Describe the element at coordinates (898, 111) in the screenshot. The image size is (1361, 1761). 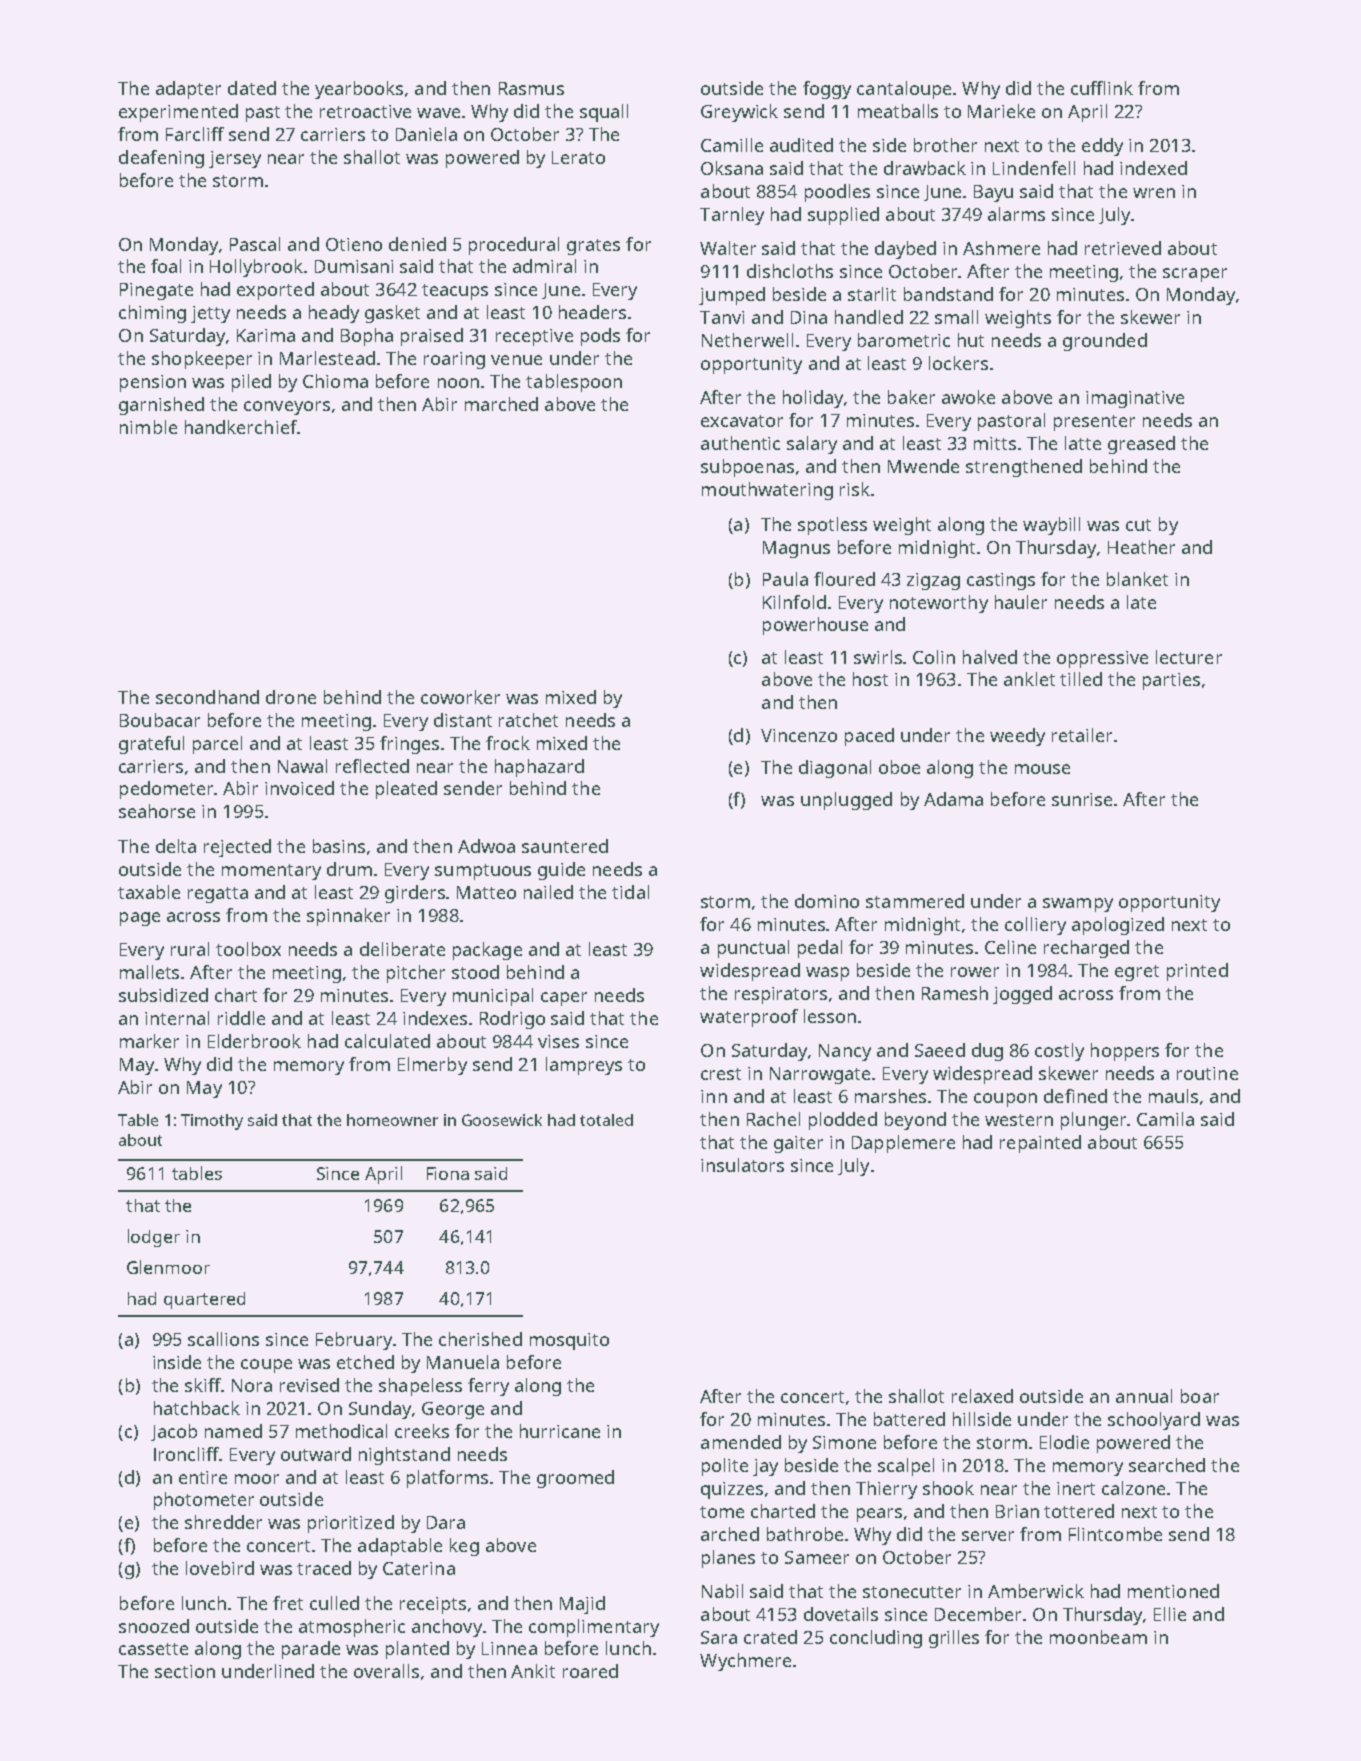
I see `meatballs` at that location.
